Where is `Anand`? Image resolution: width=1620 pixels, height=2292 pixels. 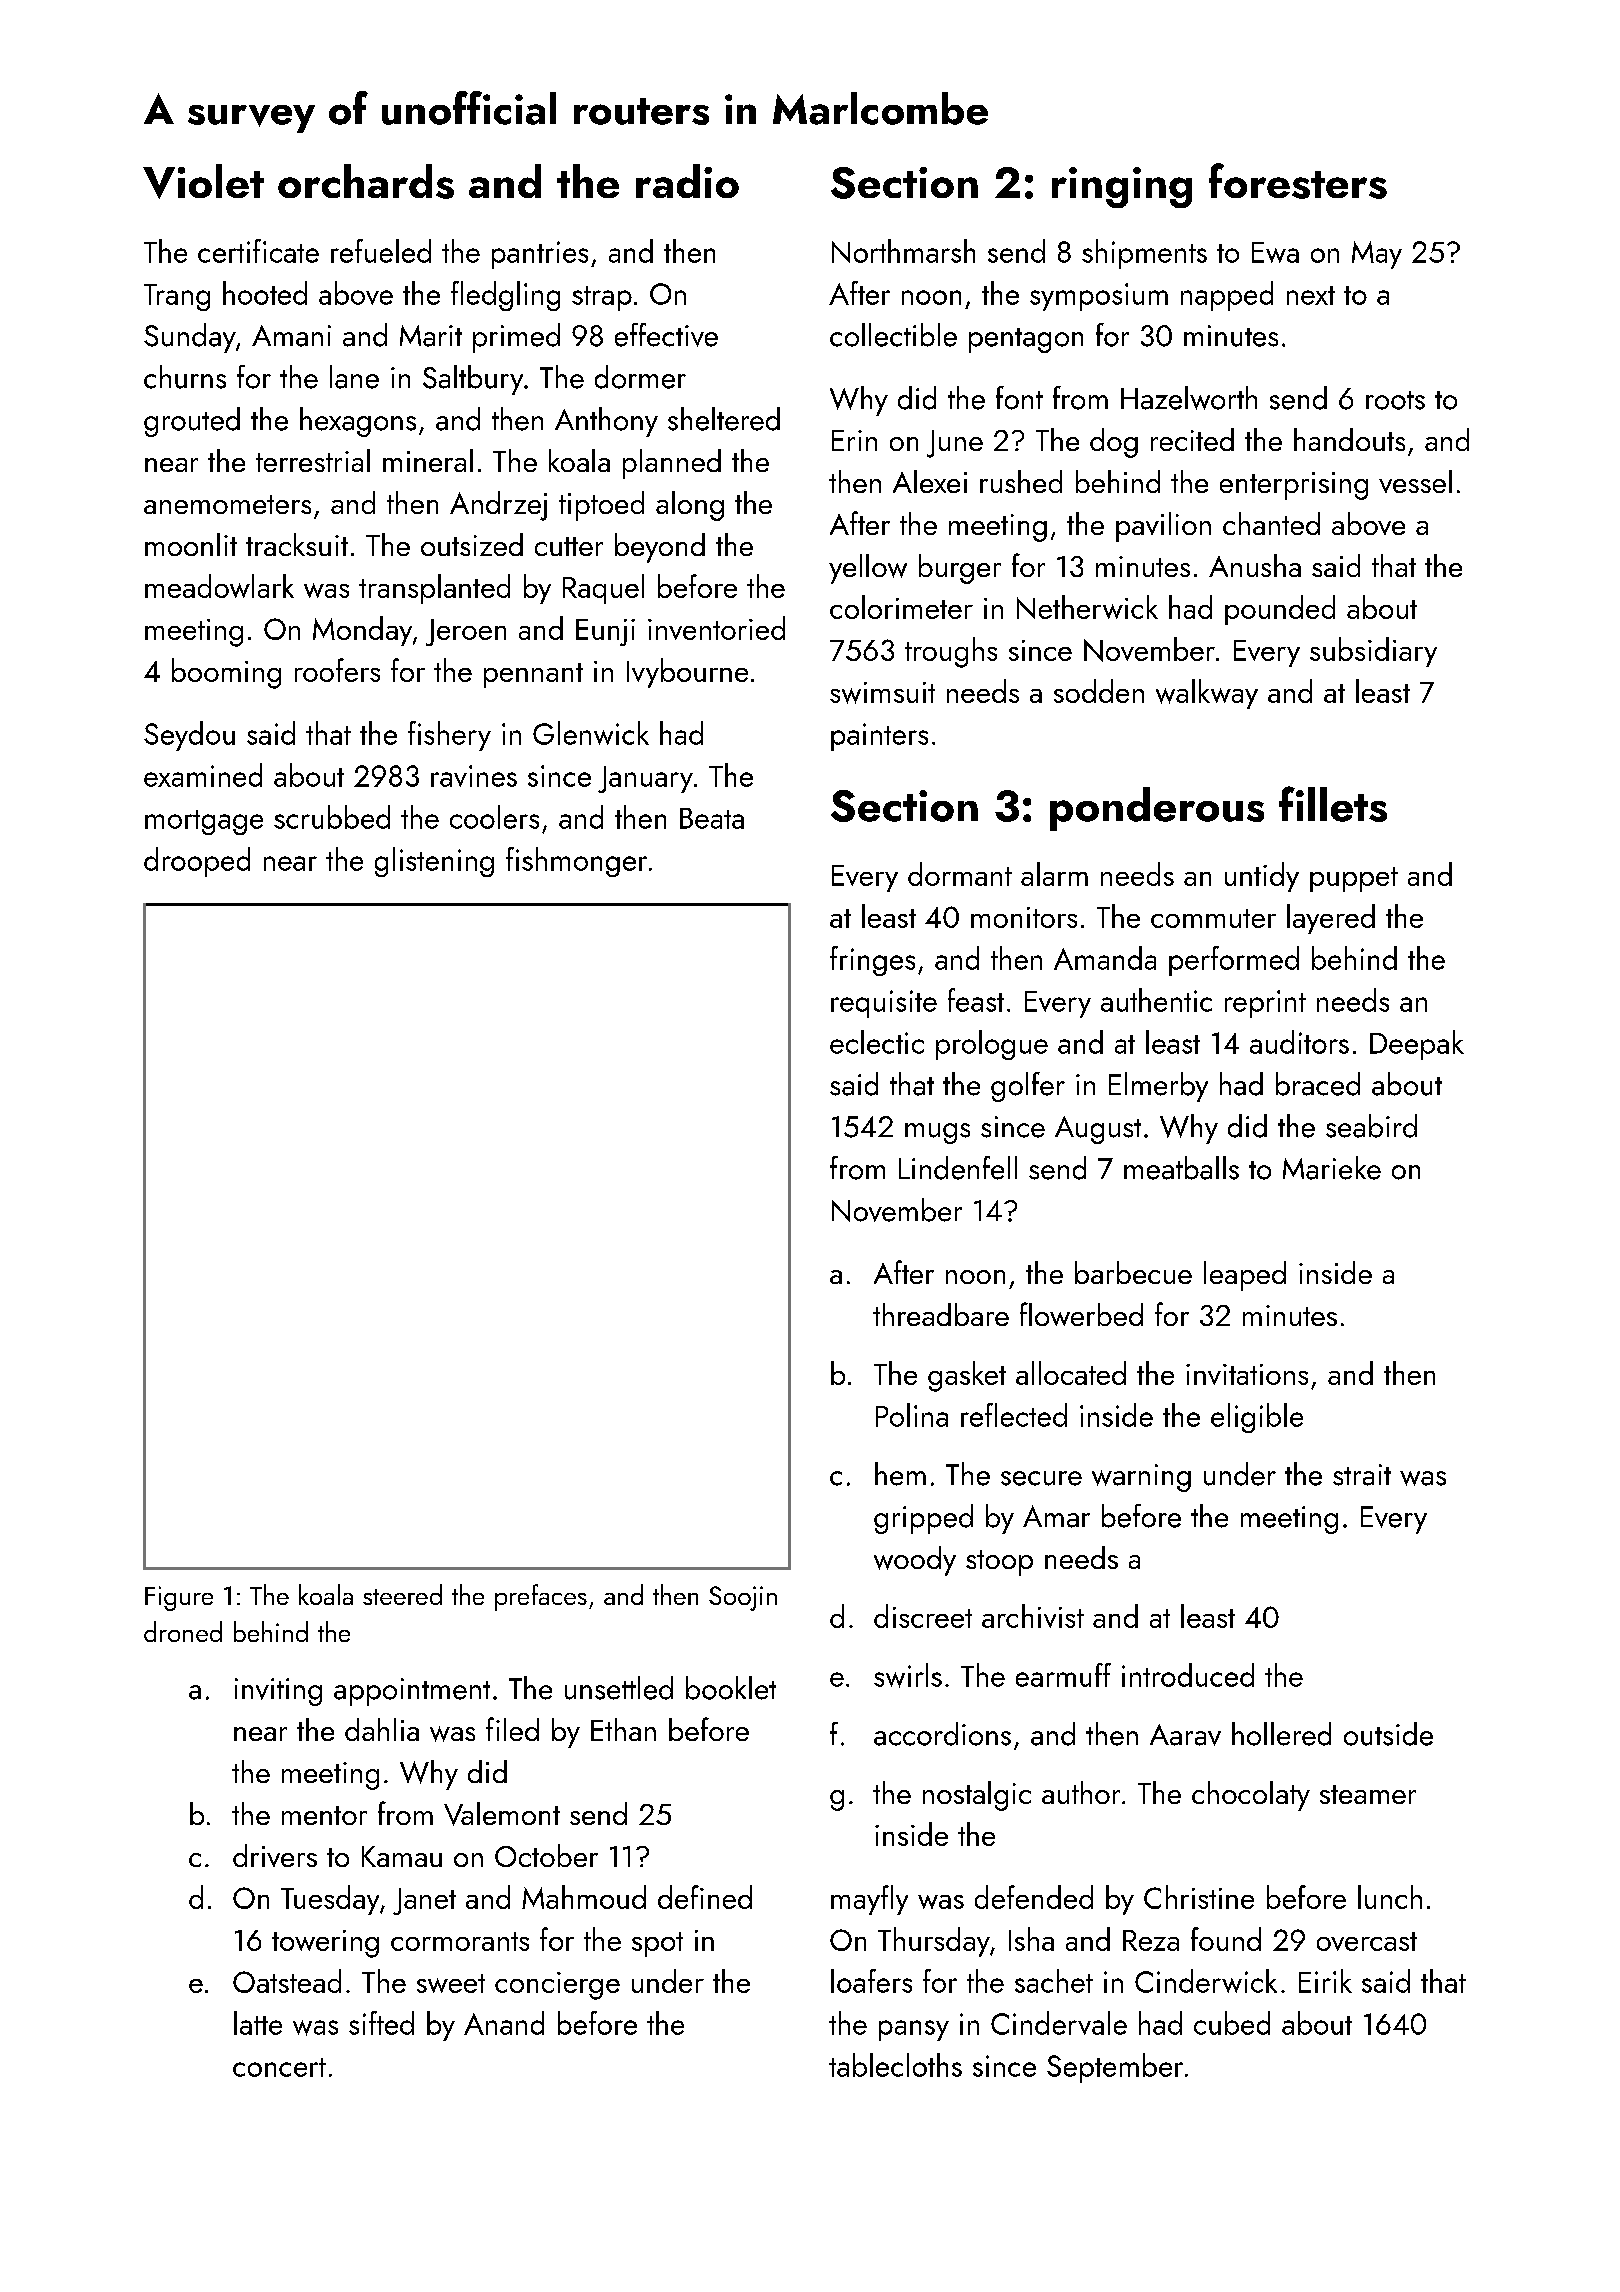 Anand is located at coordinates (504, 2023).
